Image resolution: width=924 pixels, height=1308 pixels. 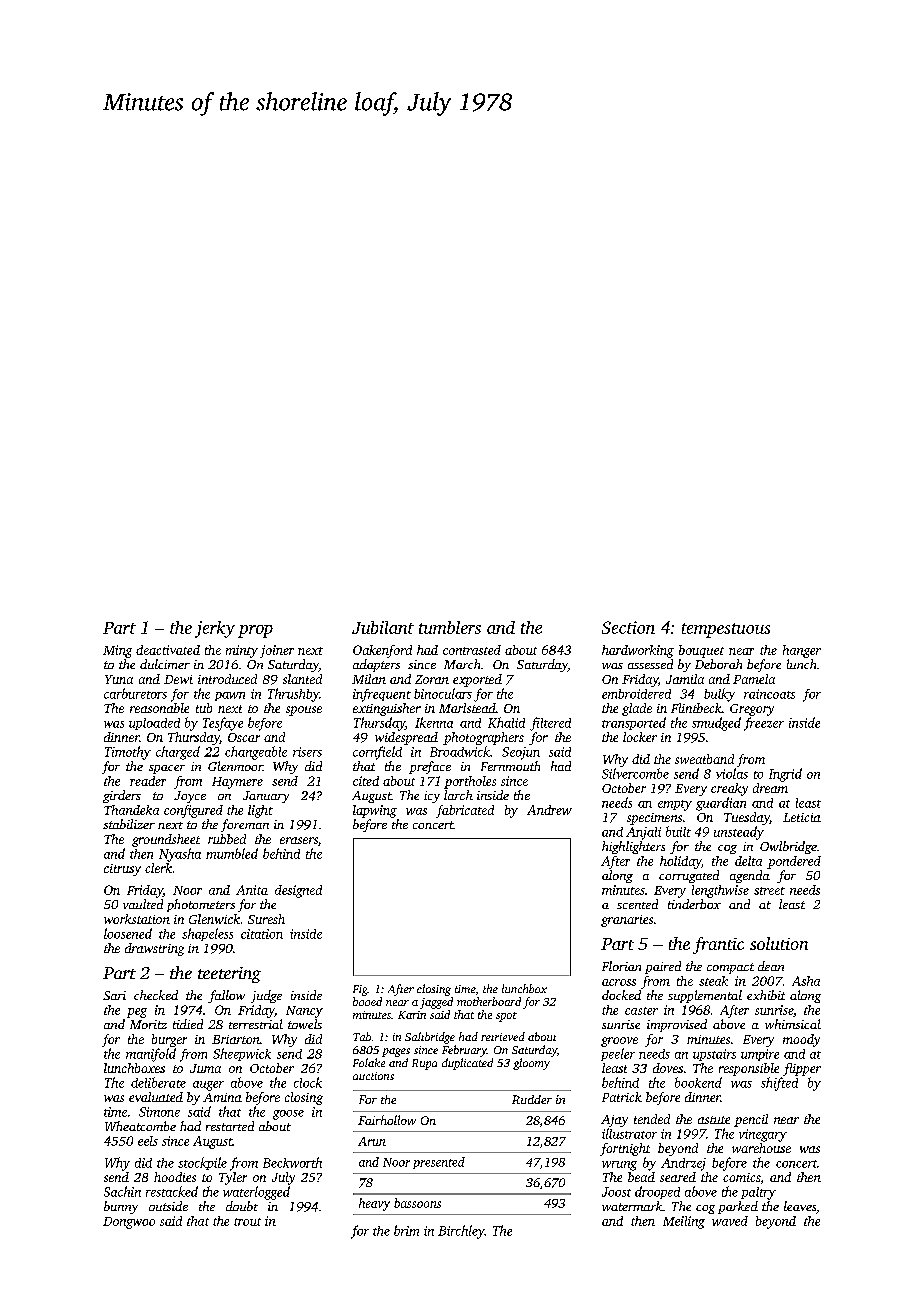 What do you see at coordinates (129, 1223) in the page?
I see `Dongwoo` at bounding box center [129, 1223].
